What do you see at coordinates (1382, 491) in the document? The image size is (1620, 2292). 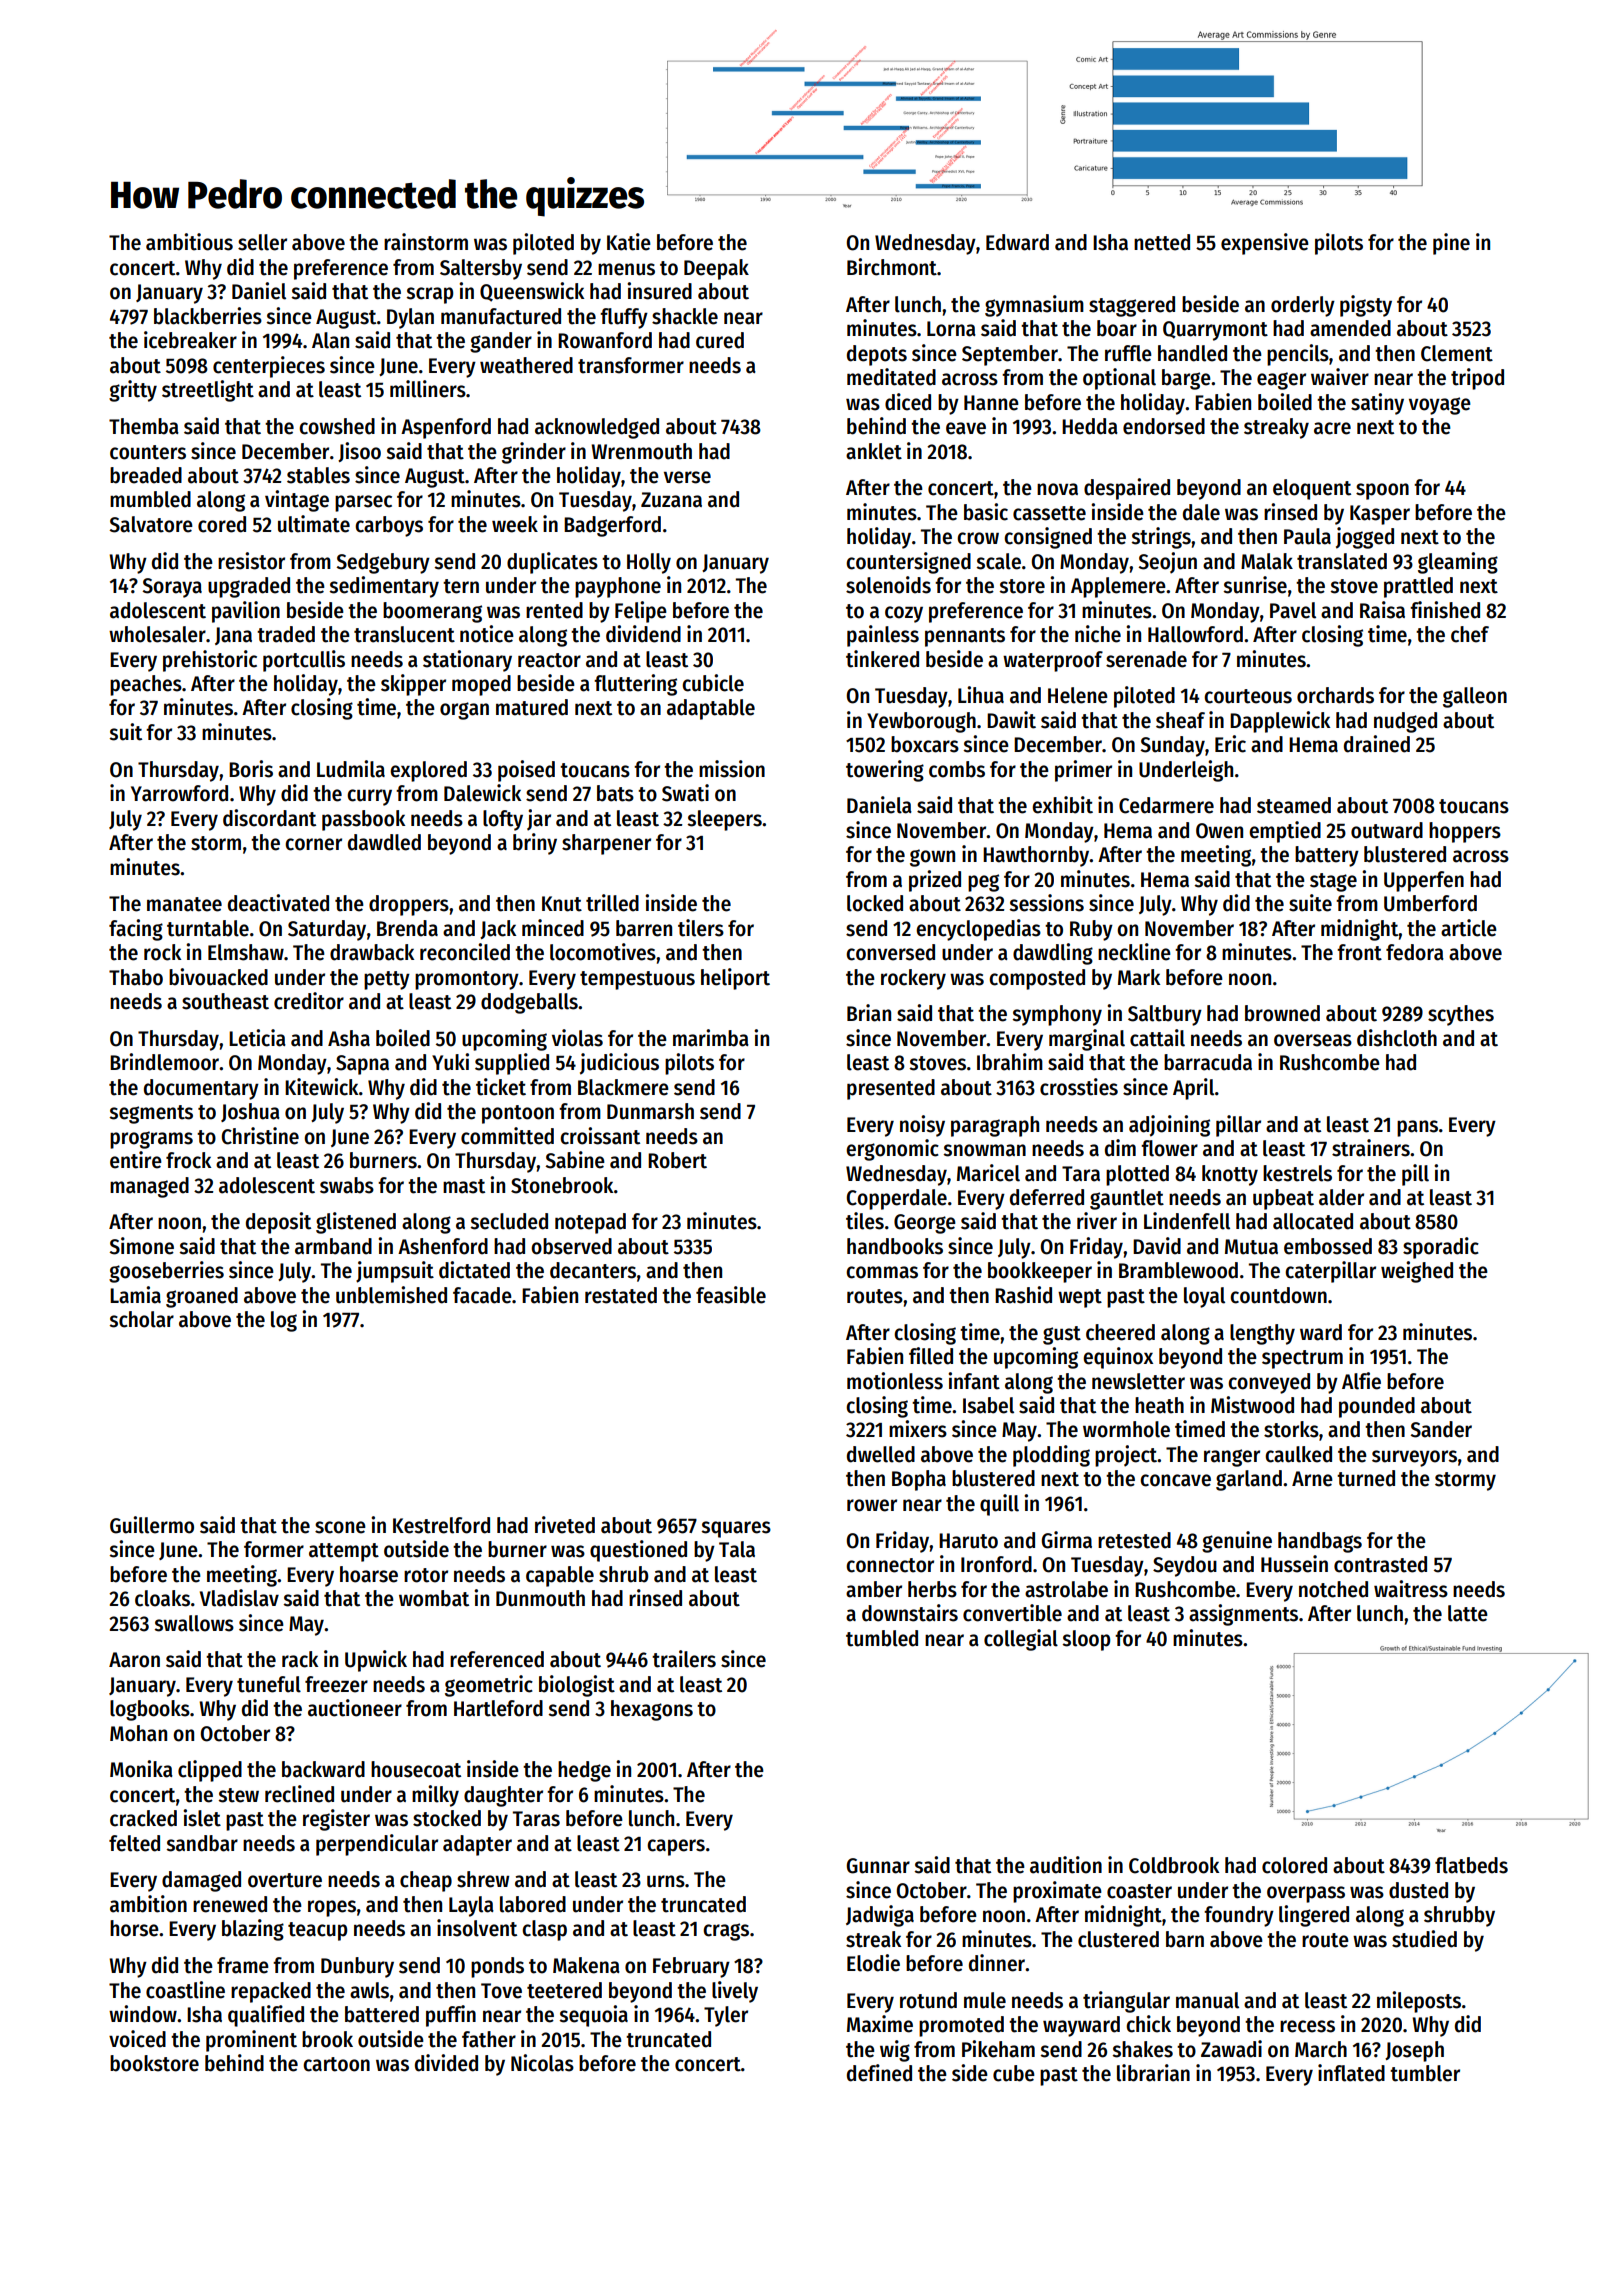 I see `spoon` at bounding box center [1382, 491].
